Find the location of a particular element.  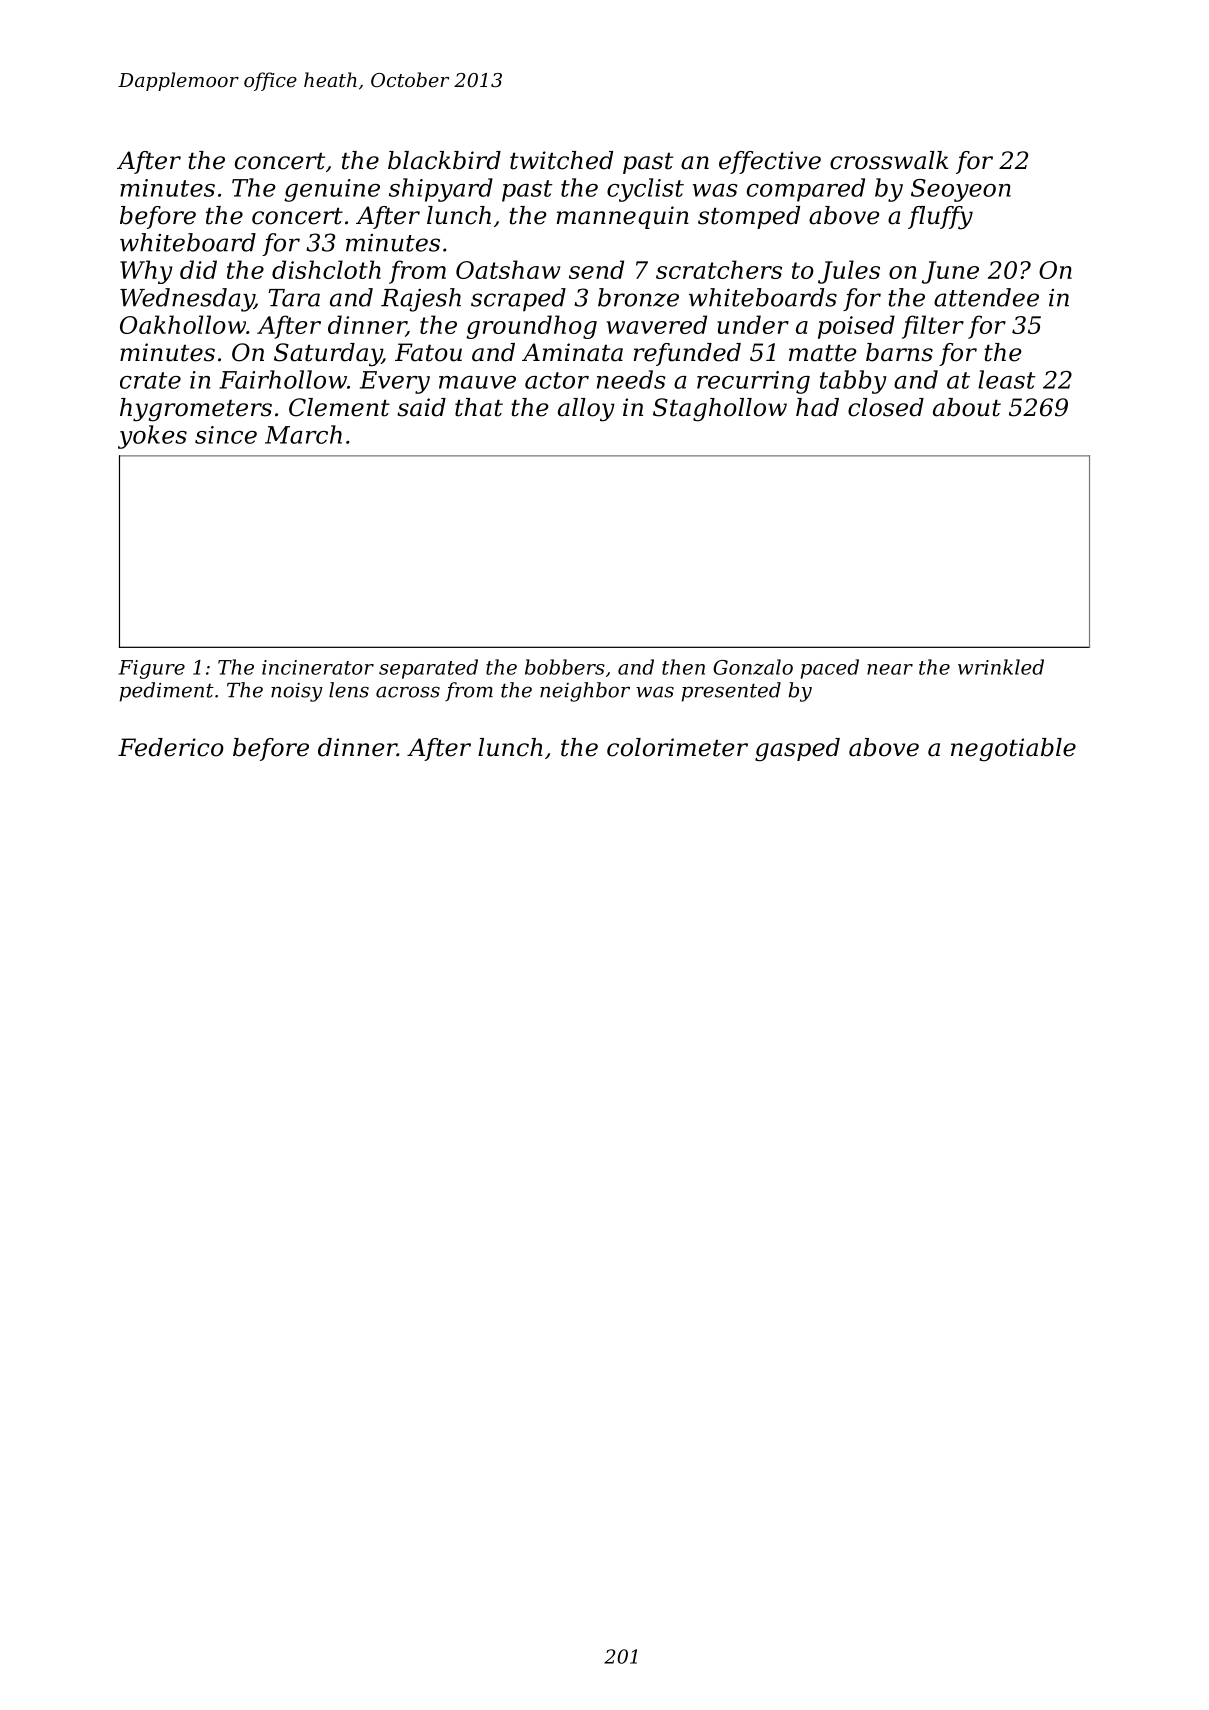

colorimeter is located at coordinates (677, 747).
